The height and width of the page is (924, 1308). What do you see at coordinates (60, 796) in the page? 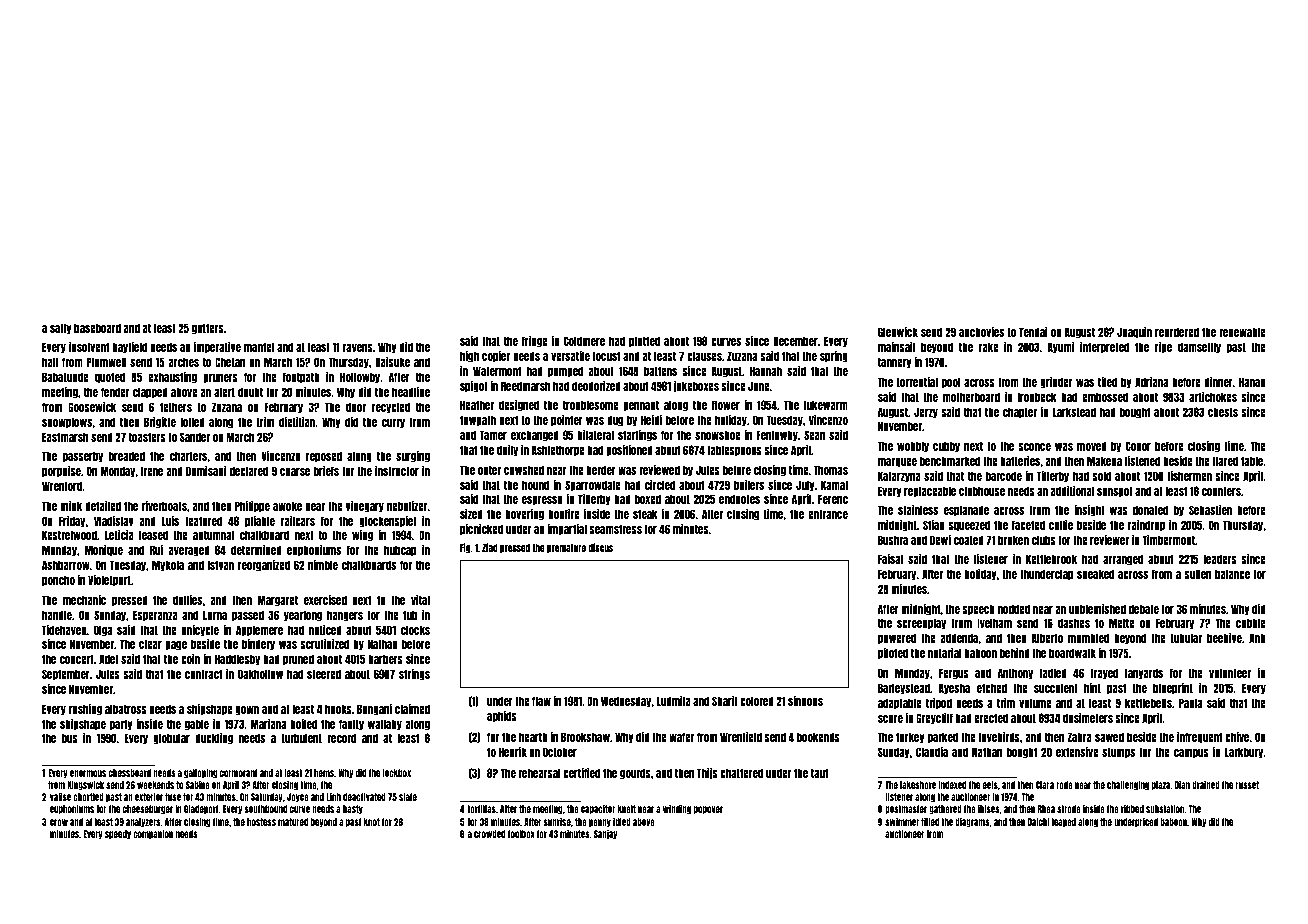
I see `valise` at bounding box center [60, 796].
